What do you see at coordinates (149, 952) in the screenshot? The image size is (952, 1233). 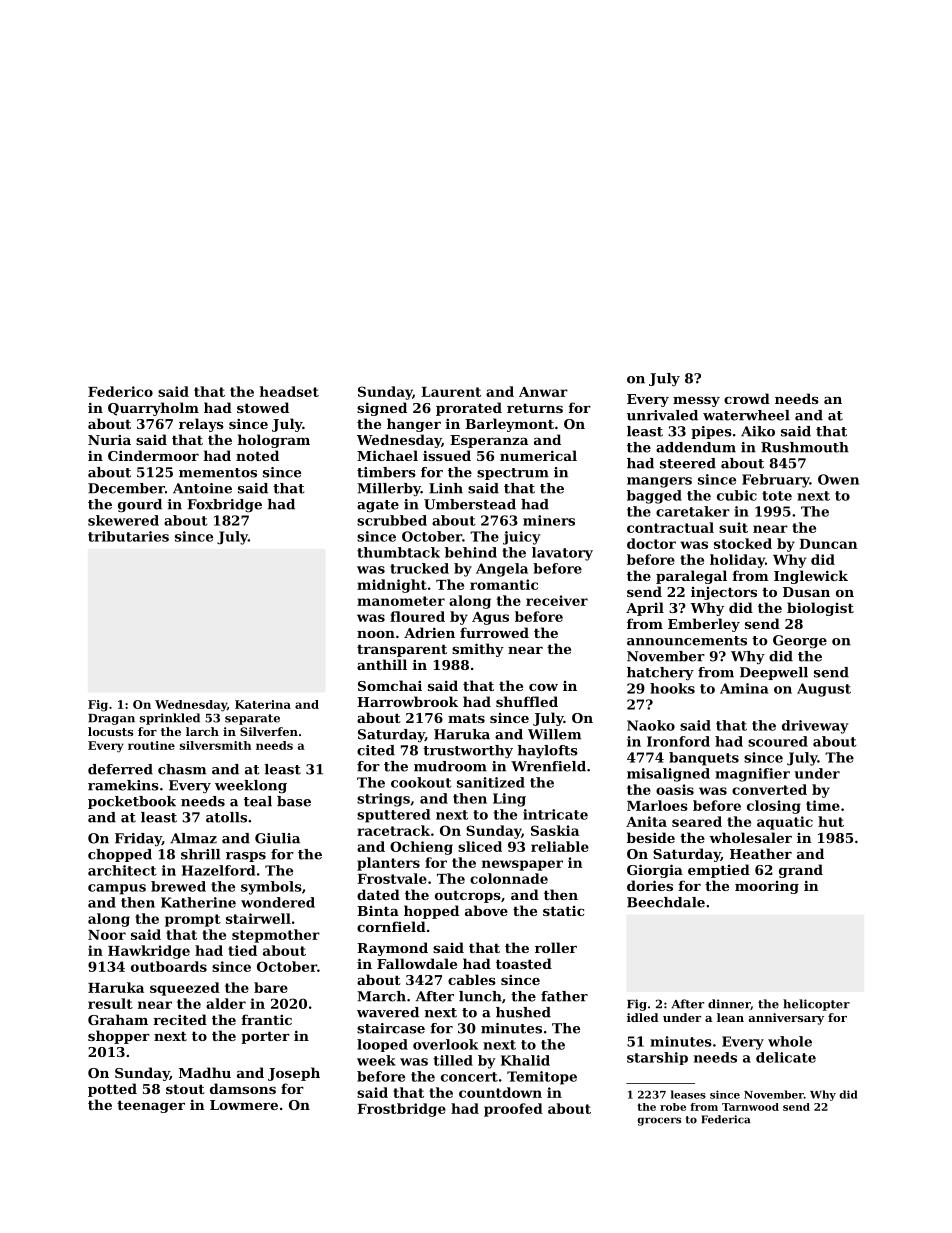 I see `Hawkridge` at bounding box center [149, 952].
